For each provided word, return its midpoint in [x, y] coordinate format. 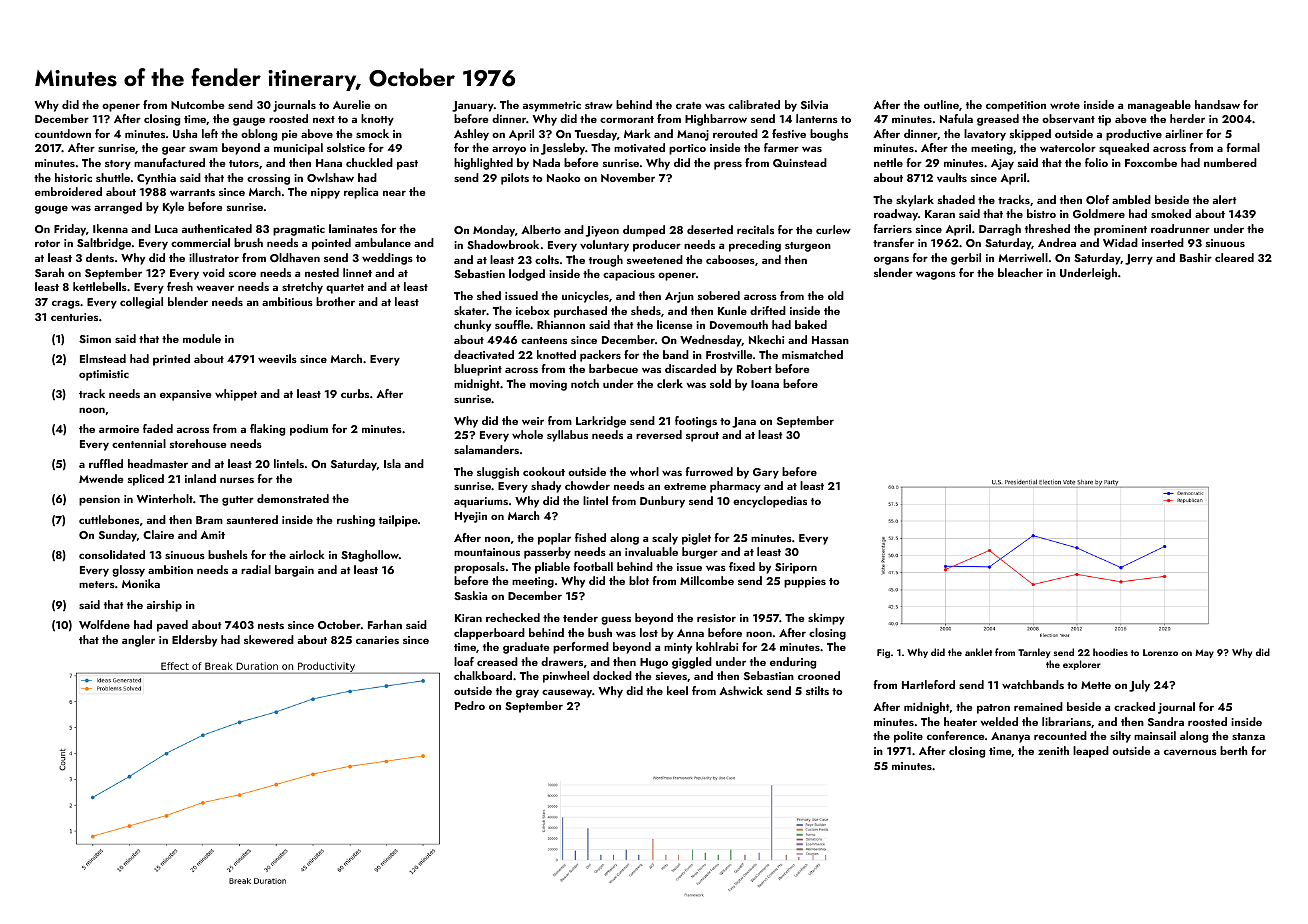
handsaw [1217, 104]
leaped [1091, 752]
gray [527, 693]
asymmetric [552, 106]
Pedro [470, 705]
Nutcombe [197, 104]
